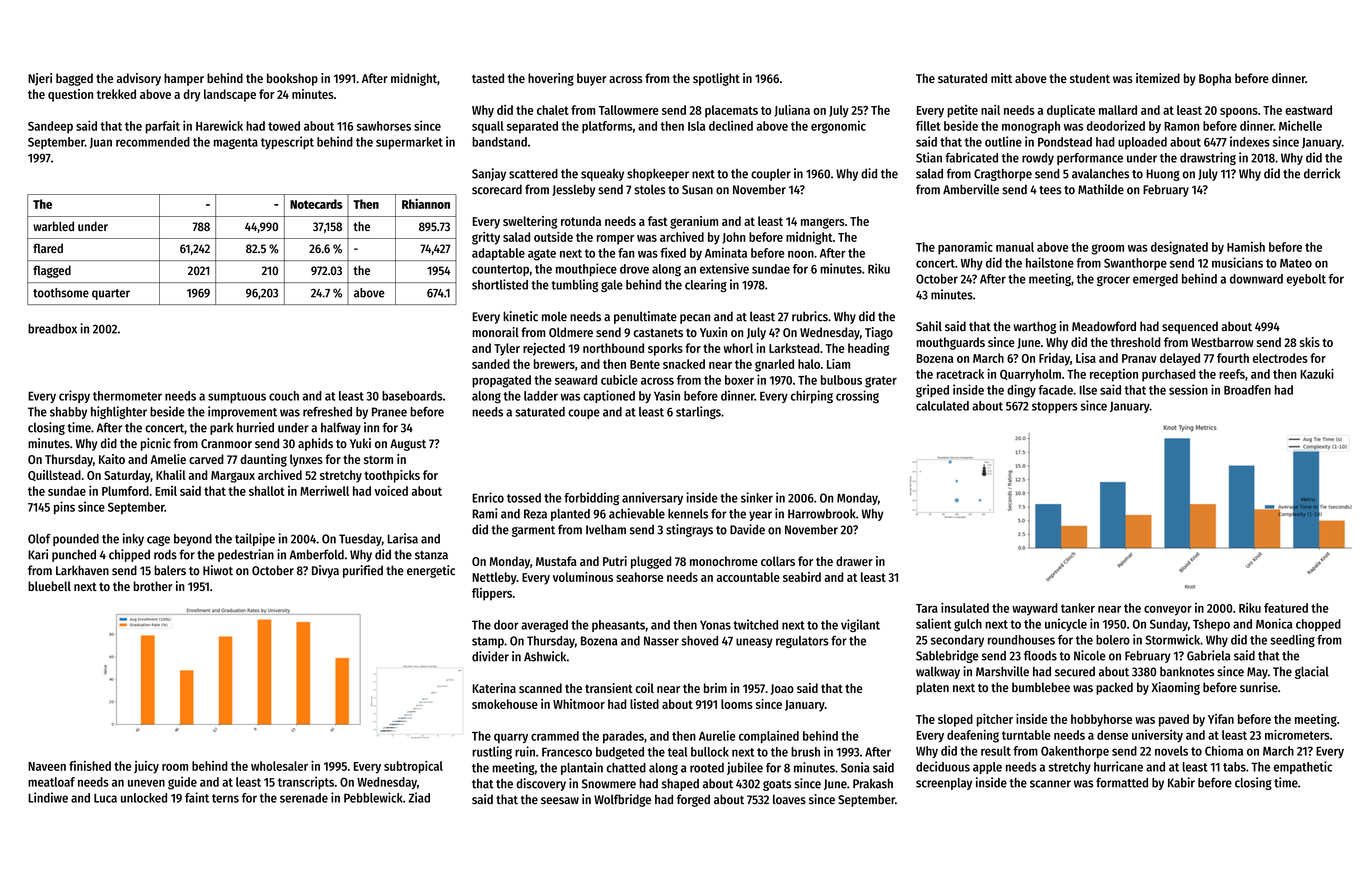 This page has width=1372, height=887. What do you see at coordinates (498, 254) in the page?
I see `adaptable` at bounding box center [498, 254].
